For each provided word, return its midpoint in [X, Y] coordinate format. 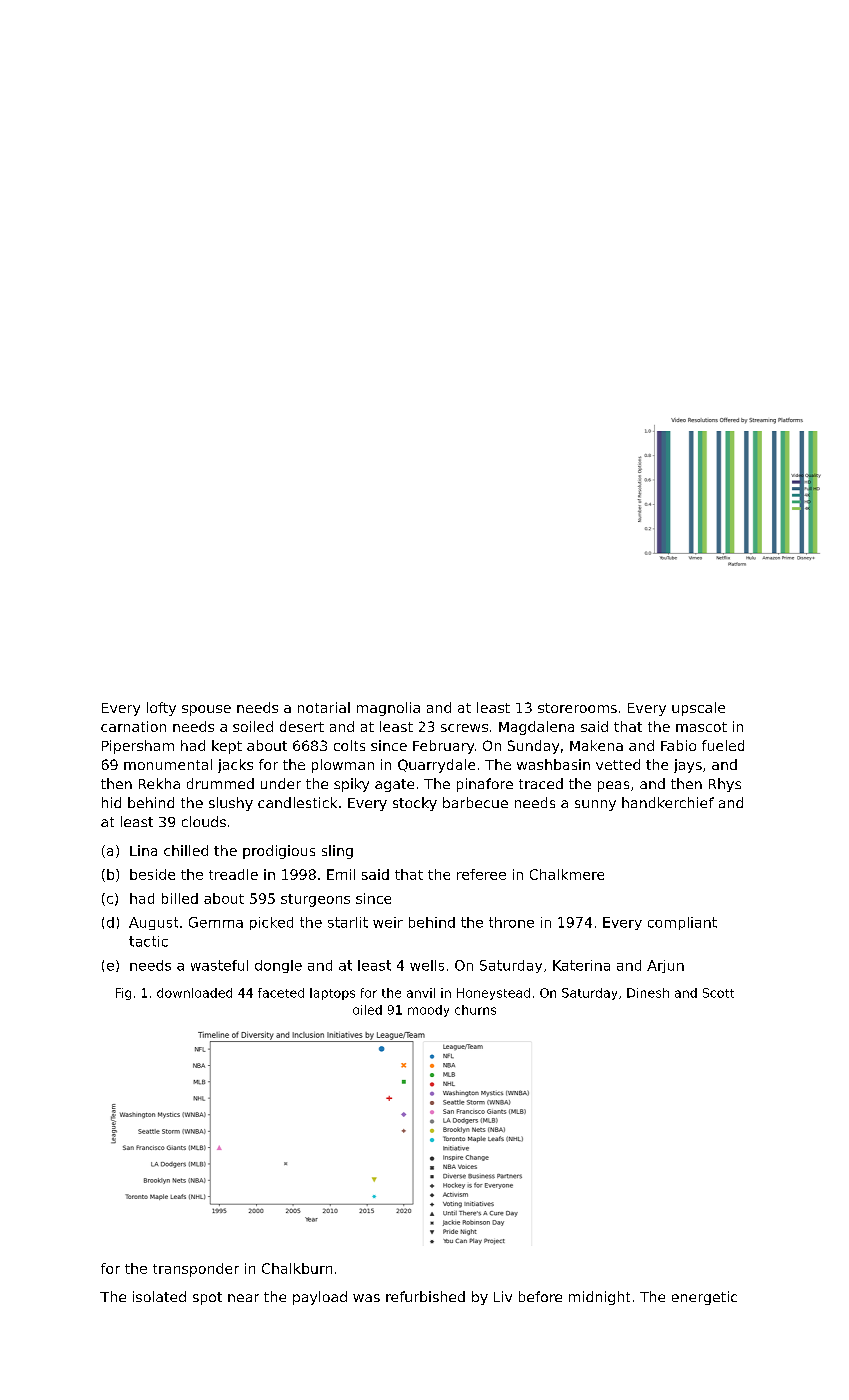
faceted [281, 993]
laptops [332, 994]
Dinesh [648, 993]
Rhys [725, 785]
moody [428, 1011]
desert [302, 726]
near [243, 1298]
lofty [161, 709]
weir [388, 922]
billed [180, 898]
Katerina [581, 965]
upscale [698, 709]
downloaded [194, 993]
